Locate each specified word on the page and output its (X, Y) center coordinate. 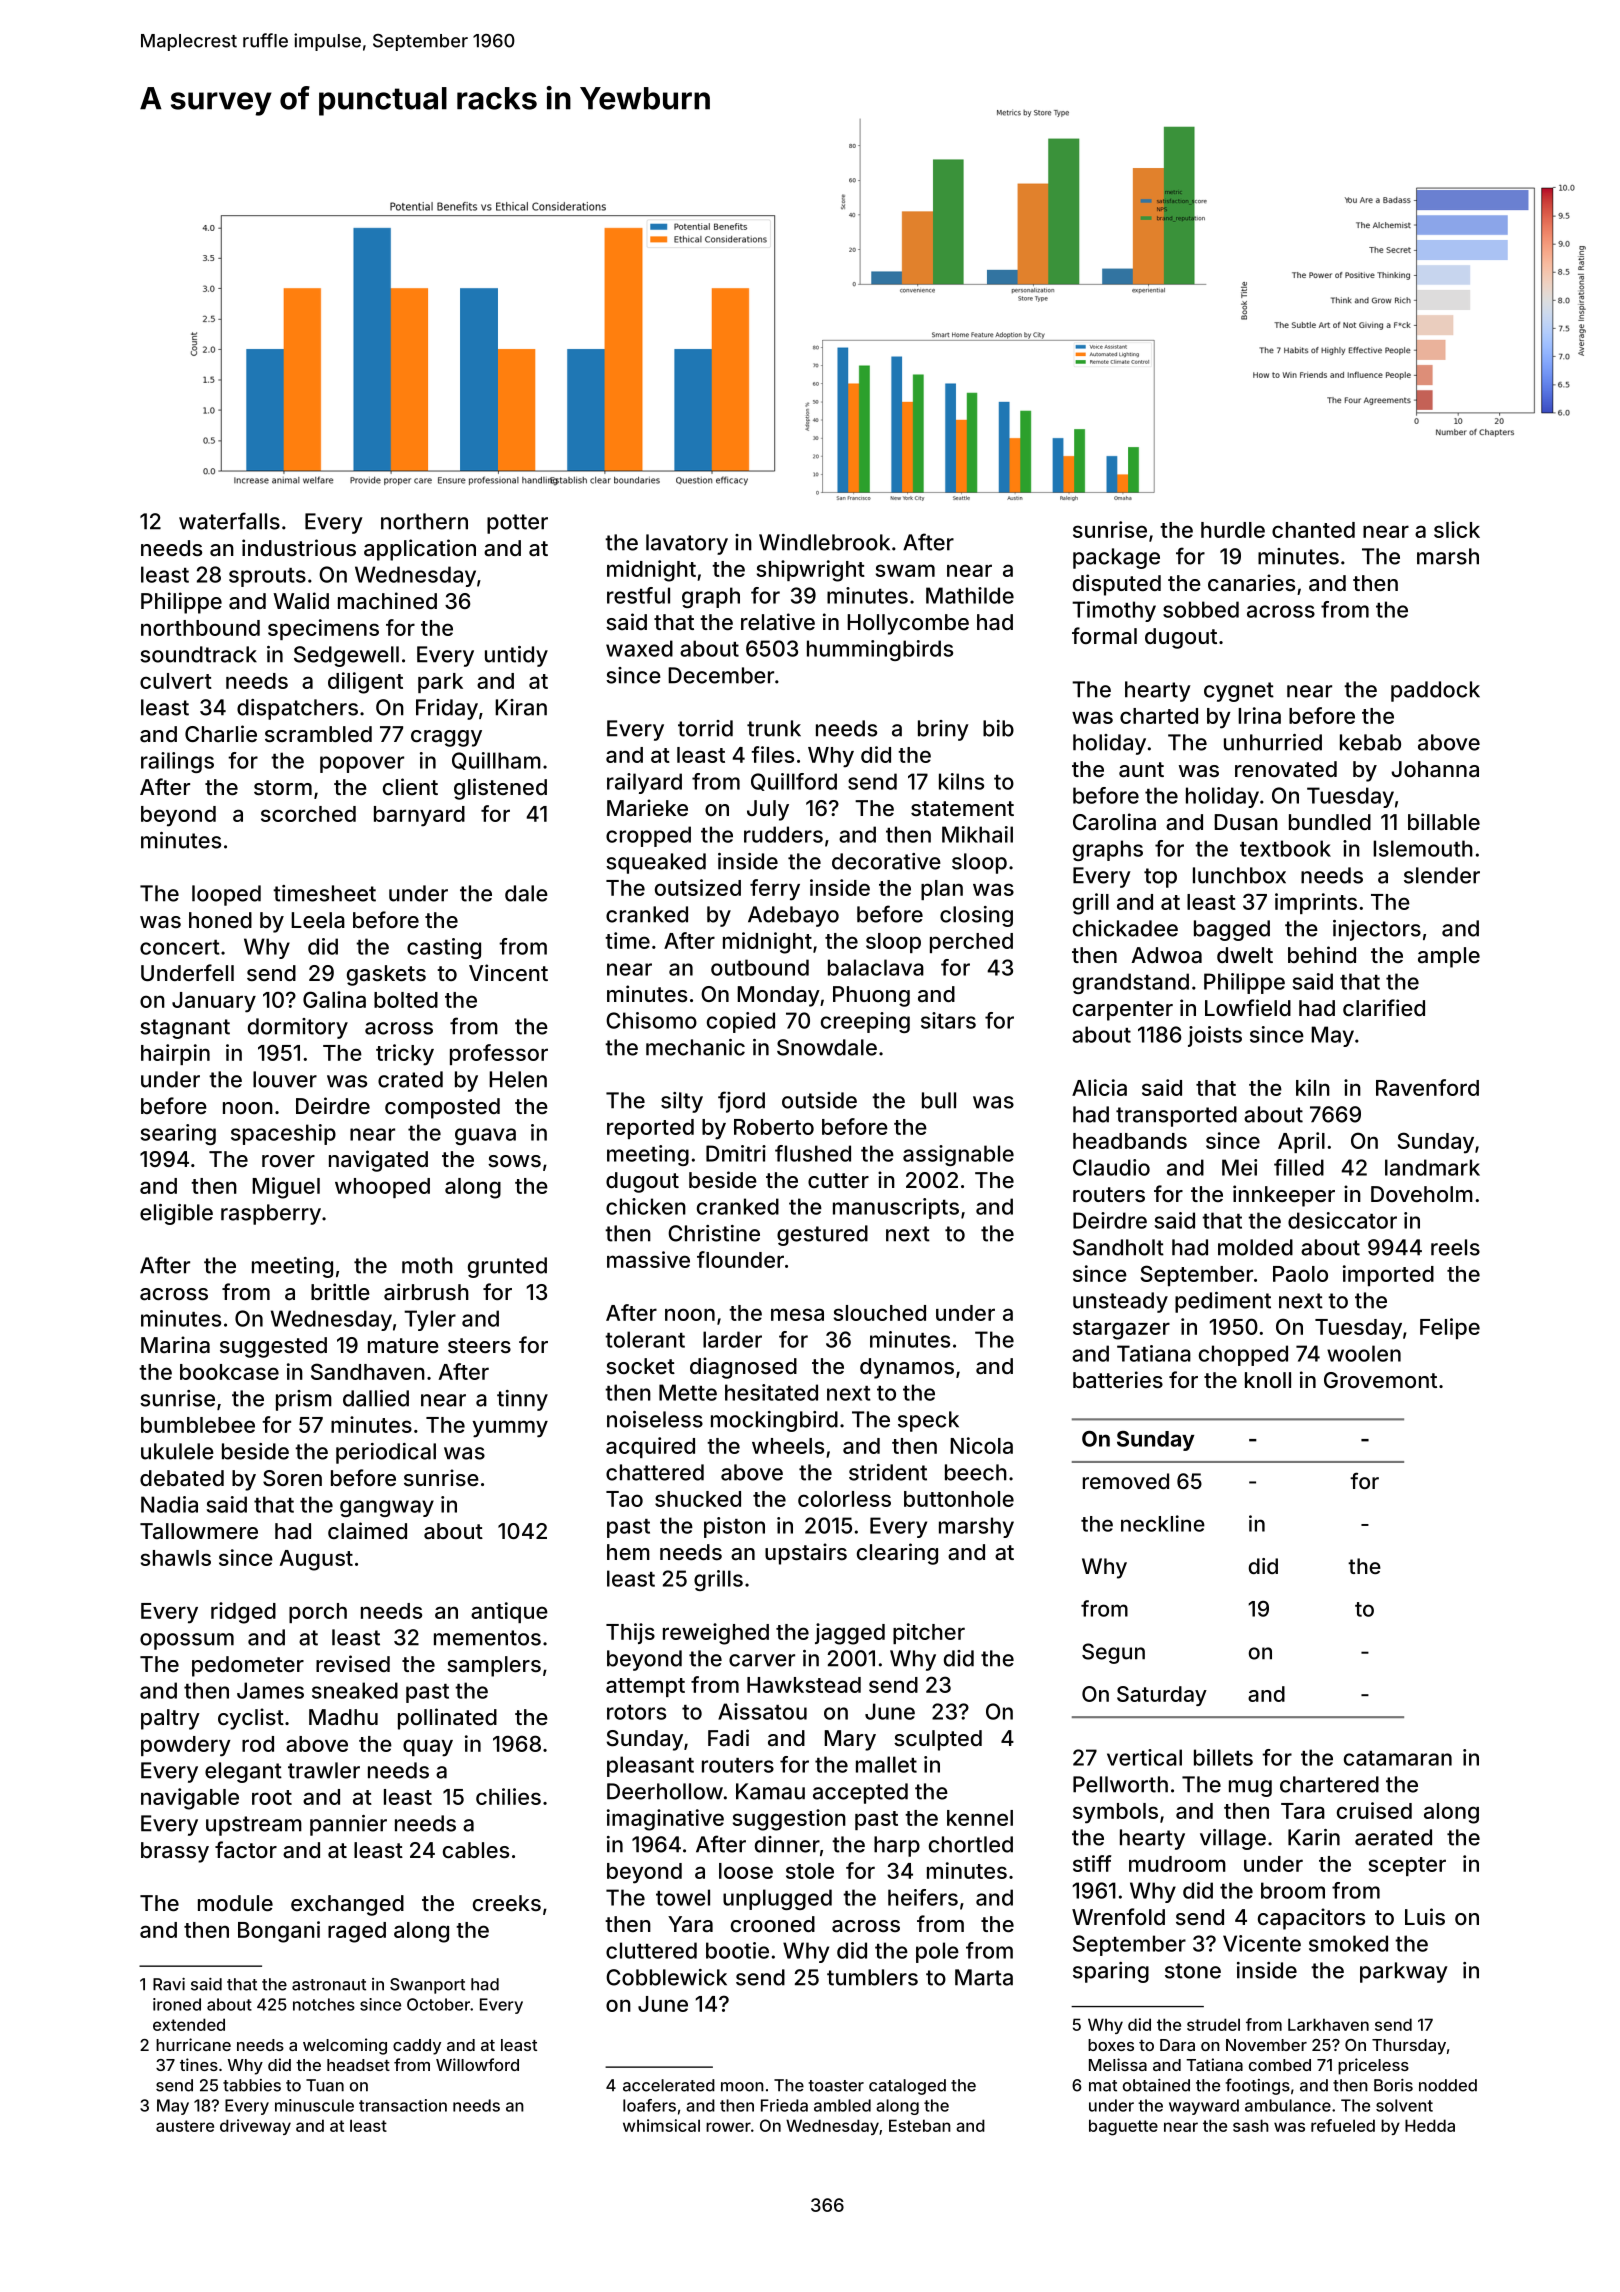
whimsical (661, 2125)
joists (1215, 1036)
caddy (417, 2047)
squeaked (656, 863)
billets (1223, 1757)
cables (476, 1850)
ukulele (177, 1451)
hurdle (1233, 530)
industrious (299, 547)
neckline (1163, 1523)
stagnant (185, 1029)
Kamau (770, 1791)
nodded (1448, 2085)
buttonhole (959, 1499)
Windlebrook (824, 542)
